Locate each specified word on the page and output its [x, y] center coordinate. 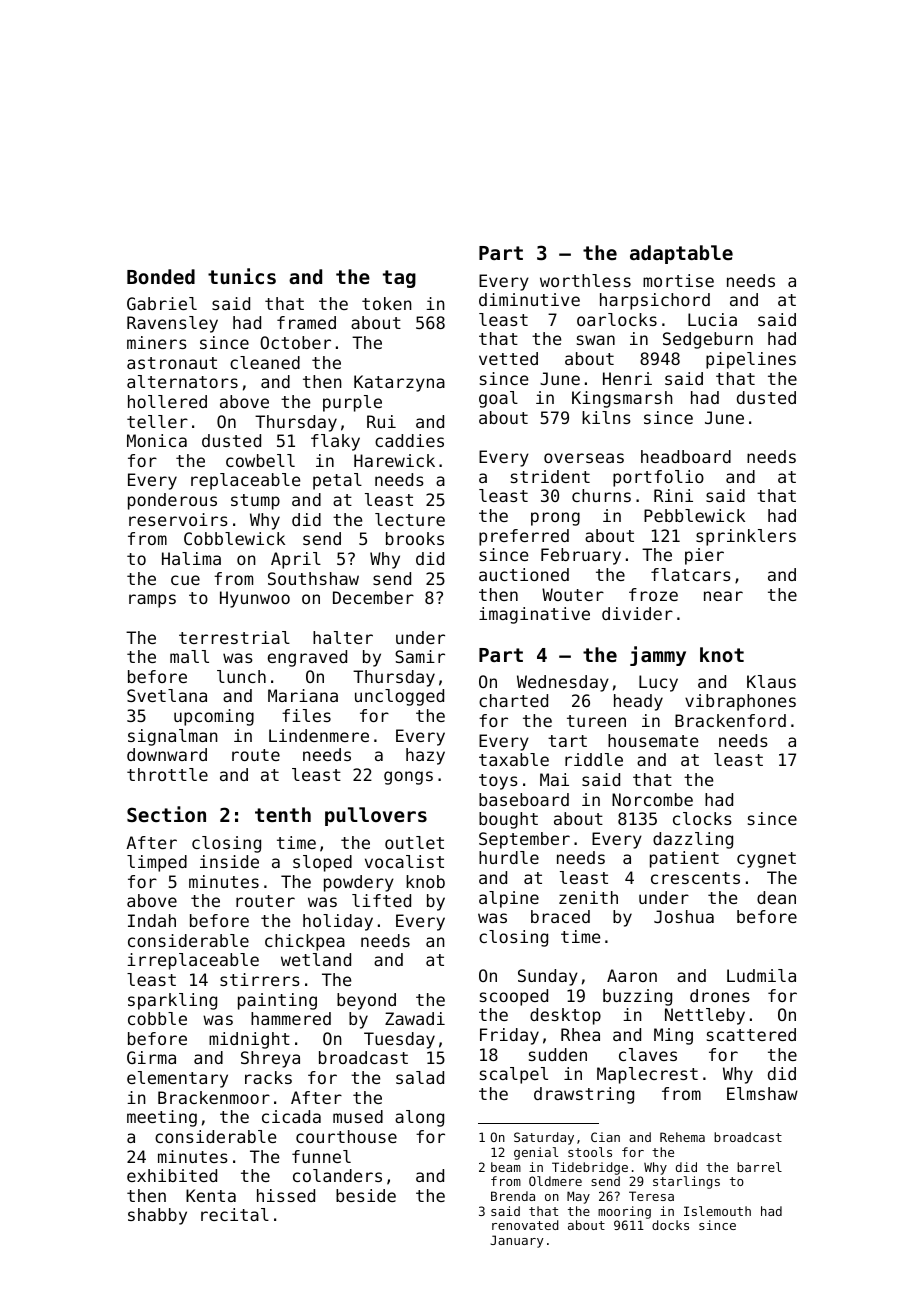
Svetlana [167, 695]
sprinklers [746, 537]
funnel [321, 1156]
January [517, 1241]
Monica [157, 440]
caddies [409, 440]
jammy [658, 656]
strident [550, 476]
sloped [322, 863]
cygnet [766, 860]
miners [157, 342]
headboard [686, 456]
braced [560, 916]
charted [513, 700]
